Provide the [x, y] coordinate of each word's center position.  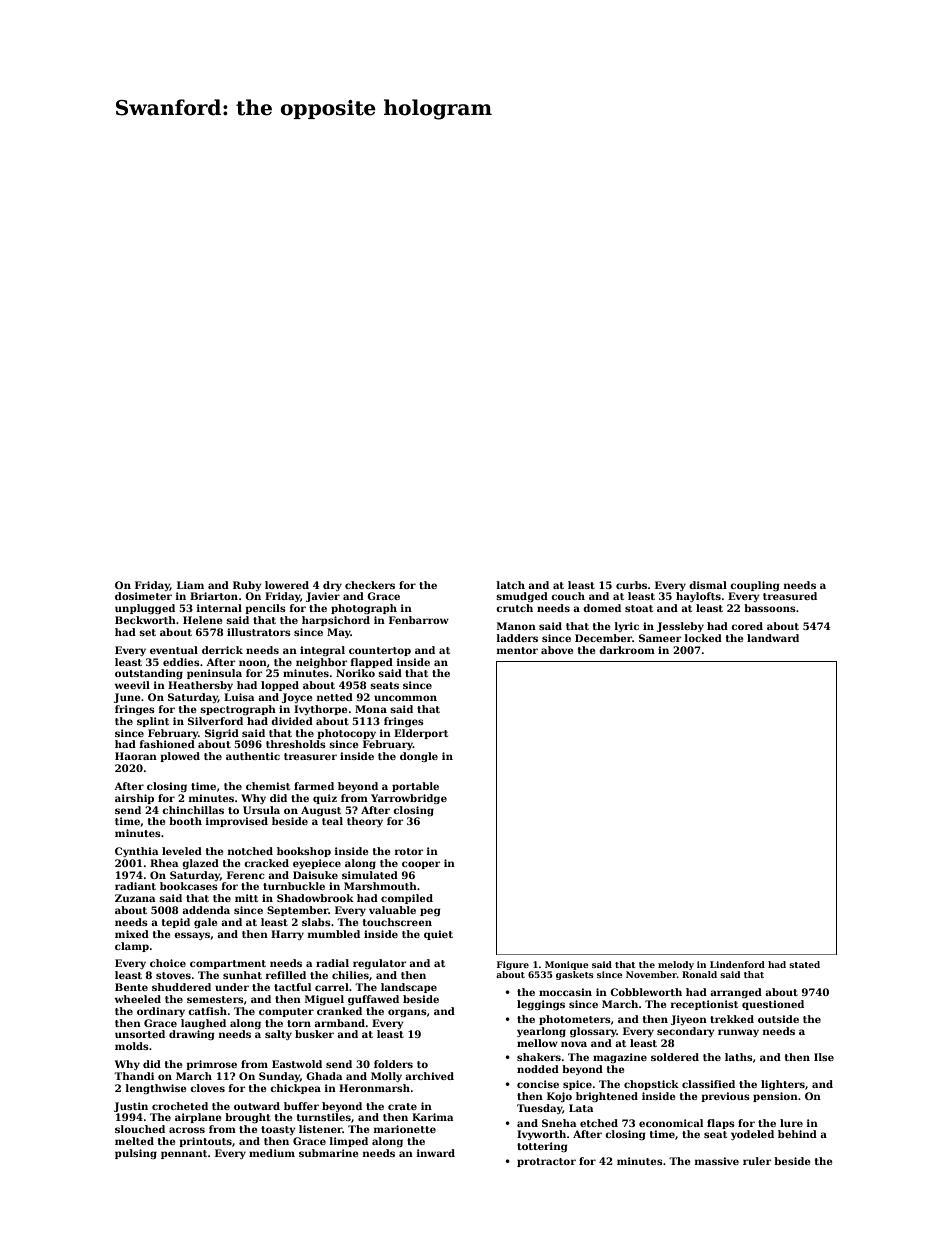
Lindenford [737, 964]
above [557, 650]
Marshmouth [380, 886]
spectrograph [238, 710]
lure [791, 1123]
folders [393, 1064]
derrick [222, 650]
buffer [301, 1106]
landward [773, 638]
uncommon [405, 698]
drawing [192, 1035]
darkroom [627, 650]
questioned [773, 1005]
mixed [132, 934]
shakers [539, 1057]
